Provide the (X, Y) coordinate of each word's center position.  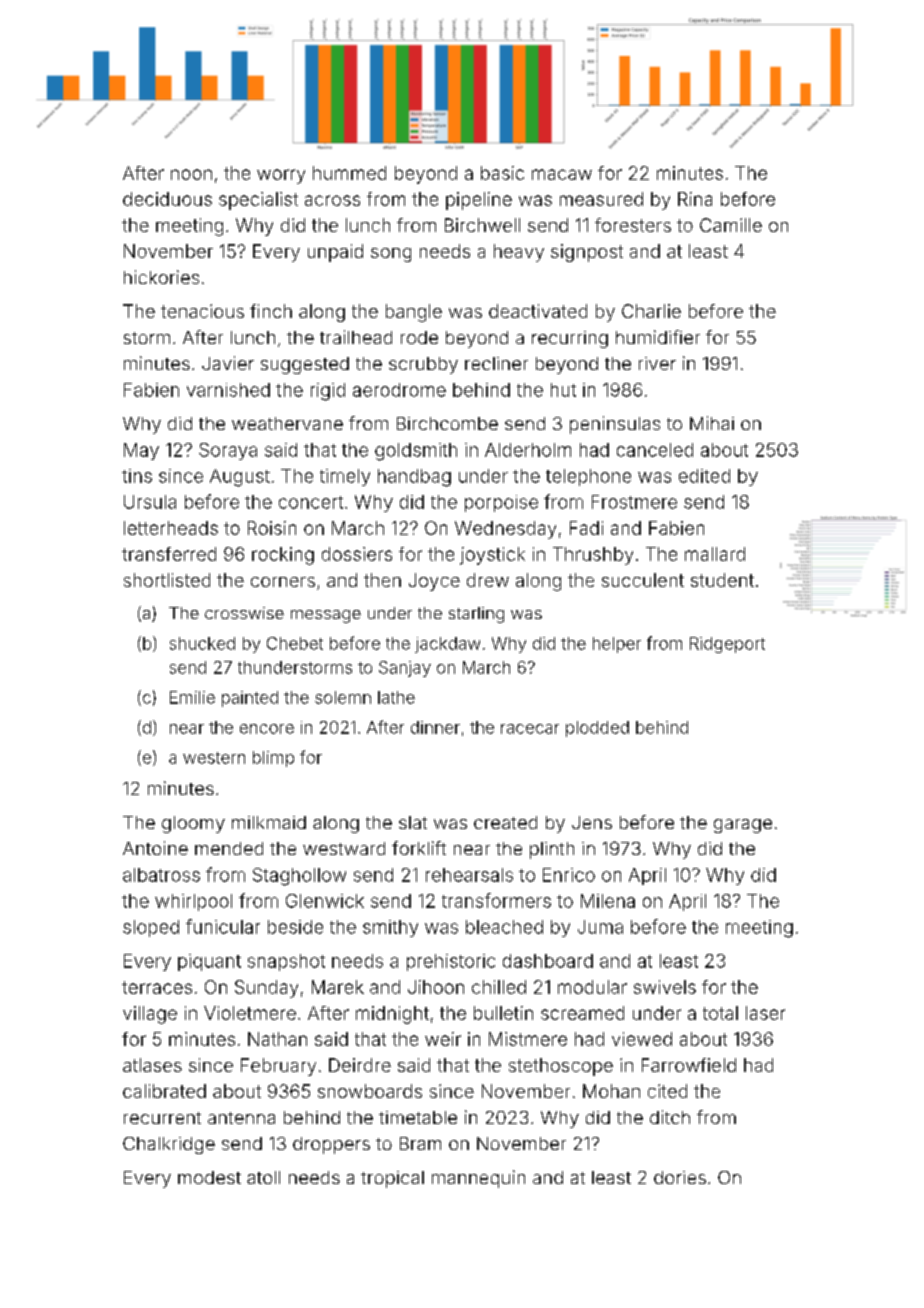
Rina (695, 199)
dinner (435, 727)
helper (617, 645)
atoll (263, 1177)
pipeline (479, 201)
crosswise (244, 613)
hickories (161, 277)
